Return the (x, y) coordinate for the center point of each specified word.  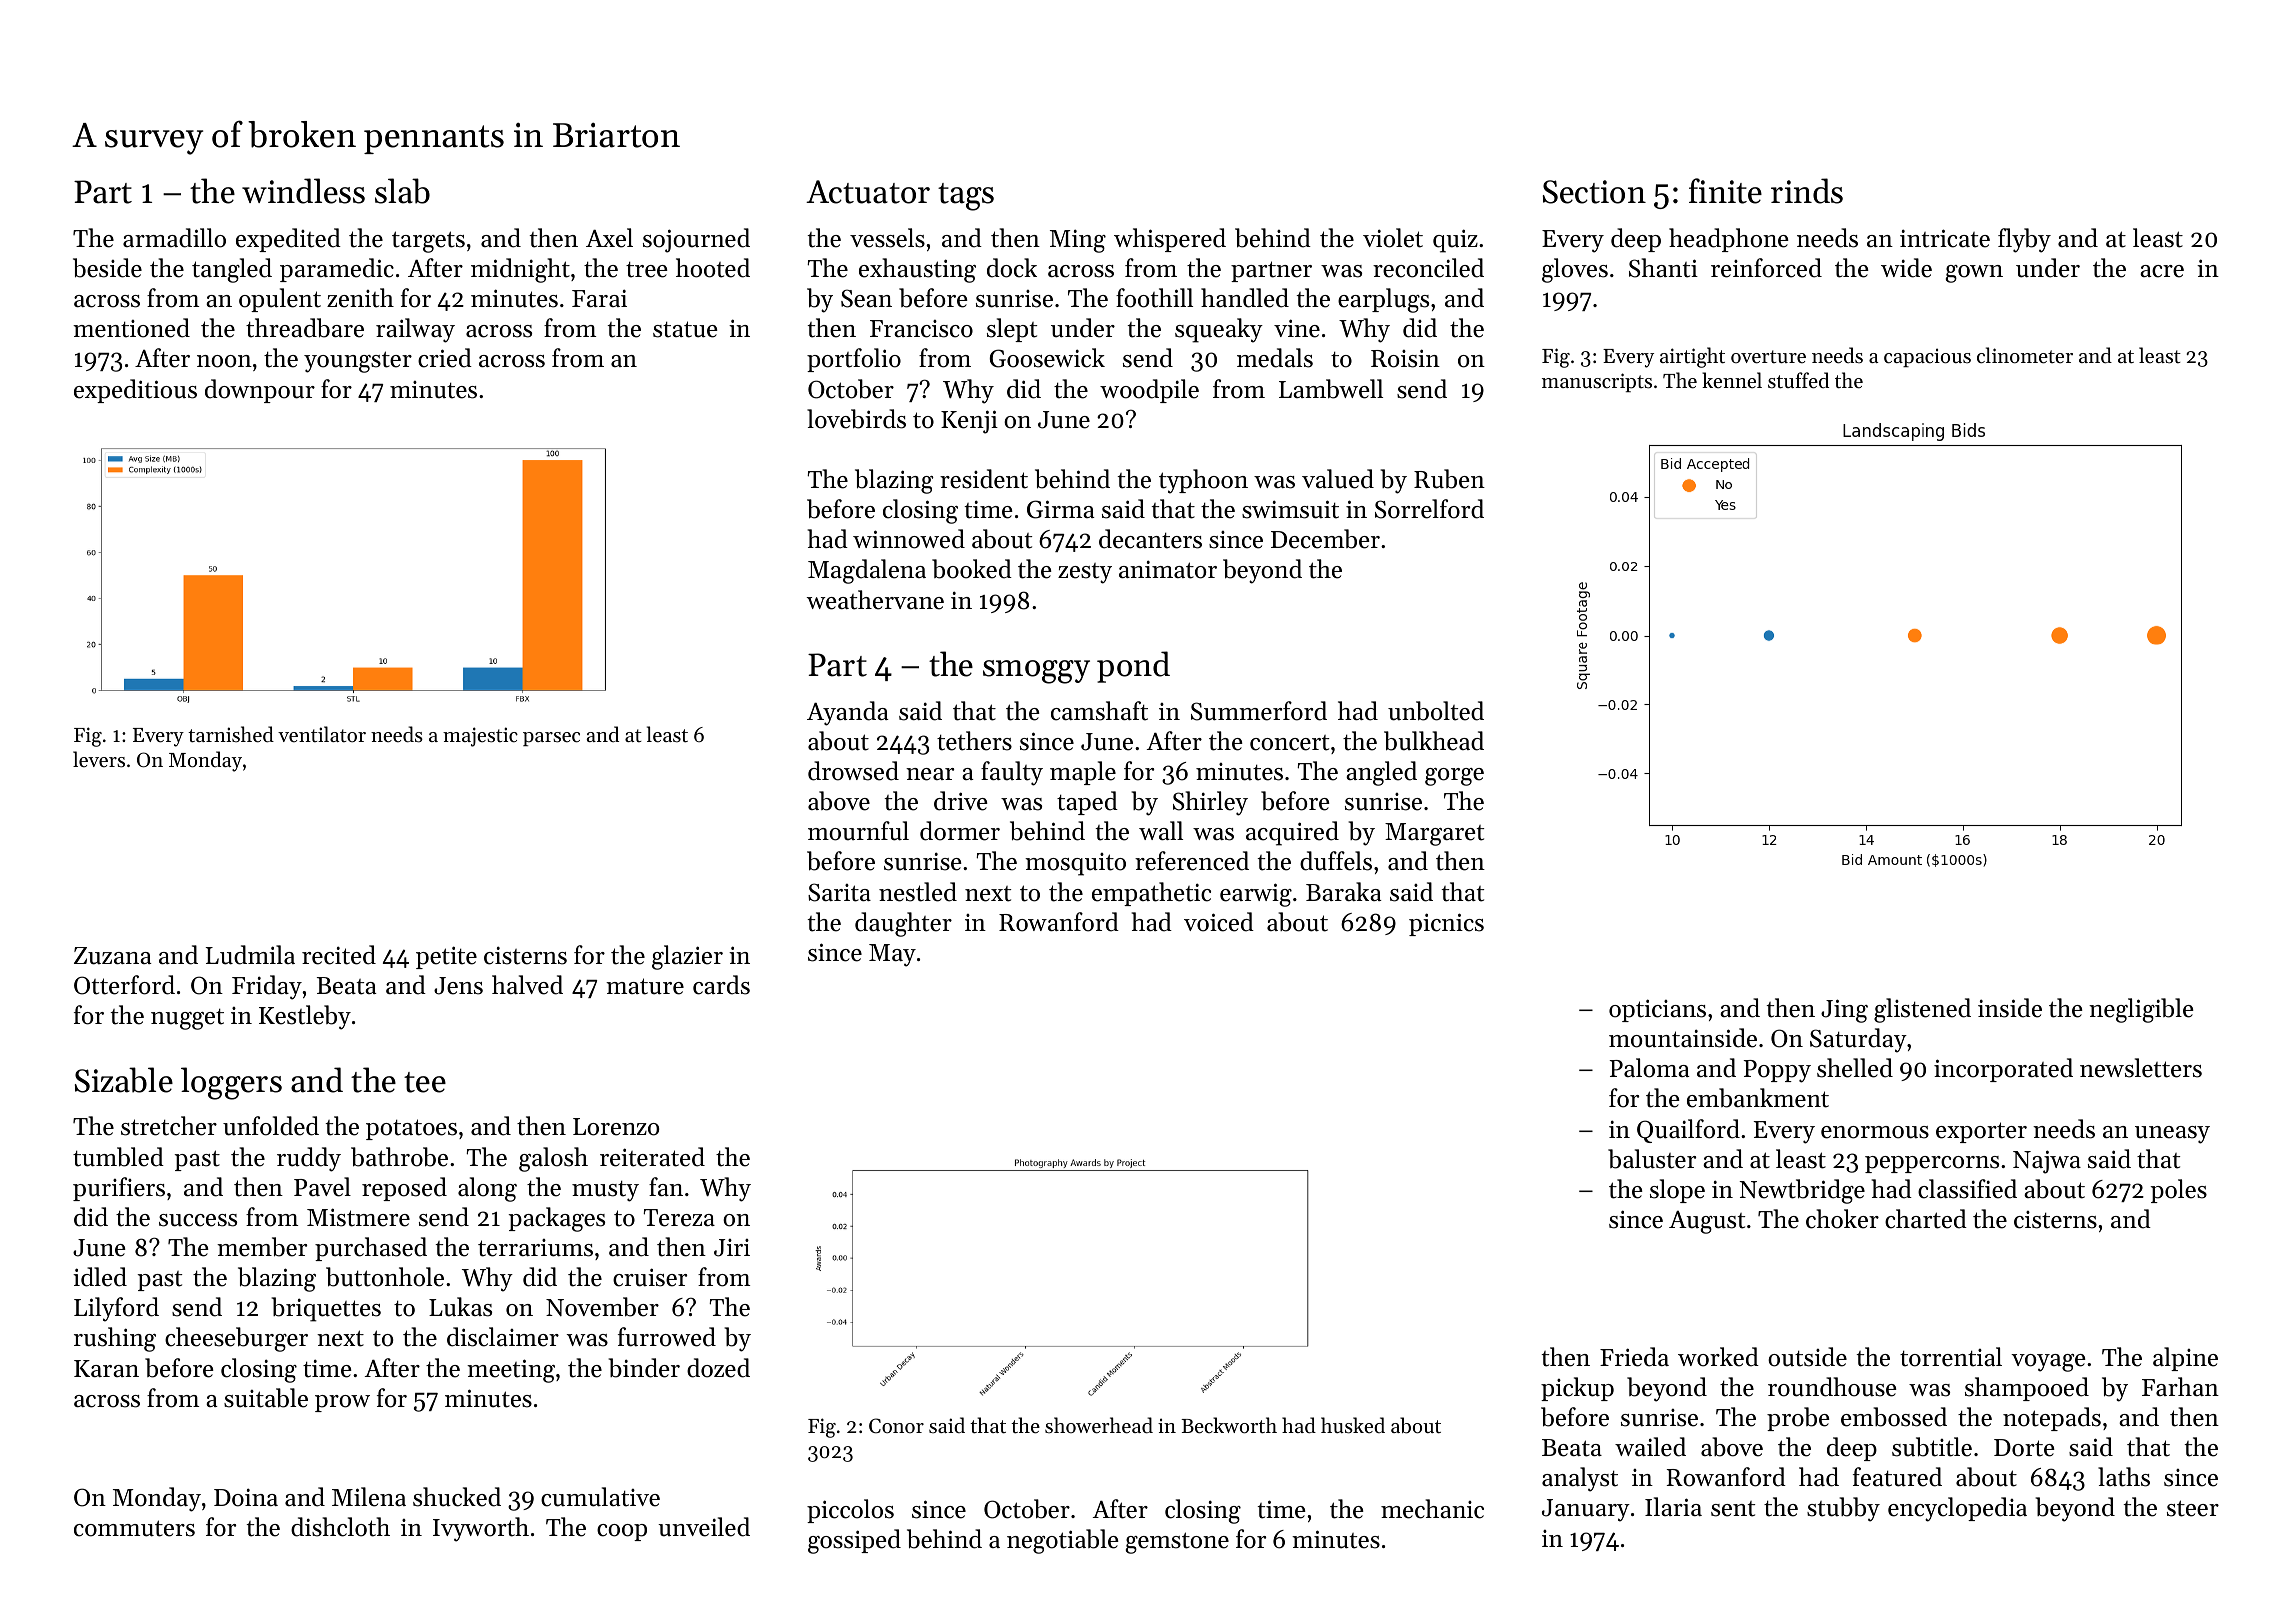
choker (1842, 1219)
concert (1289, 743)
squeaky (1219, 330)
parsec (551, 739)
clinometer (2025, 355)
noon (224, 361)
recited (339, 955)
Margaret (1434, 834)
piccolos (850, 1511)
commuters (134, 1528)
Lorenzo (616, 1127)
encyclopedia (1957, 1509)
